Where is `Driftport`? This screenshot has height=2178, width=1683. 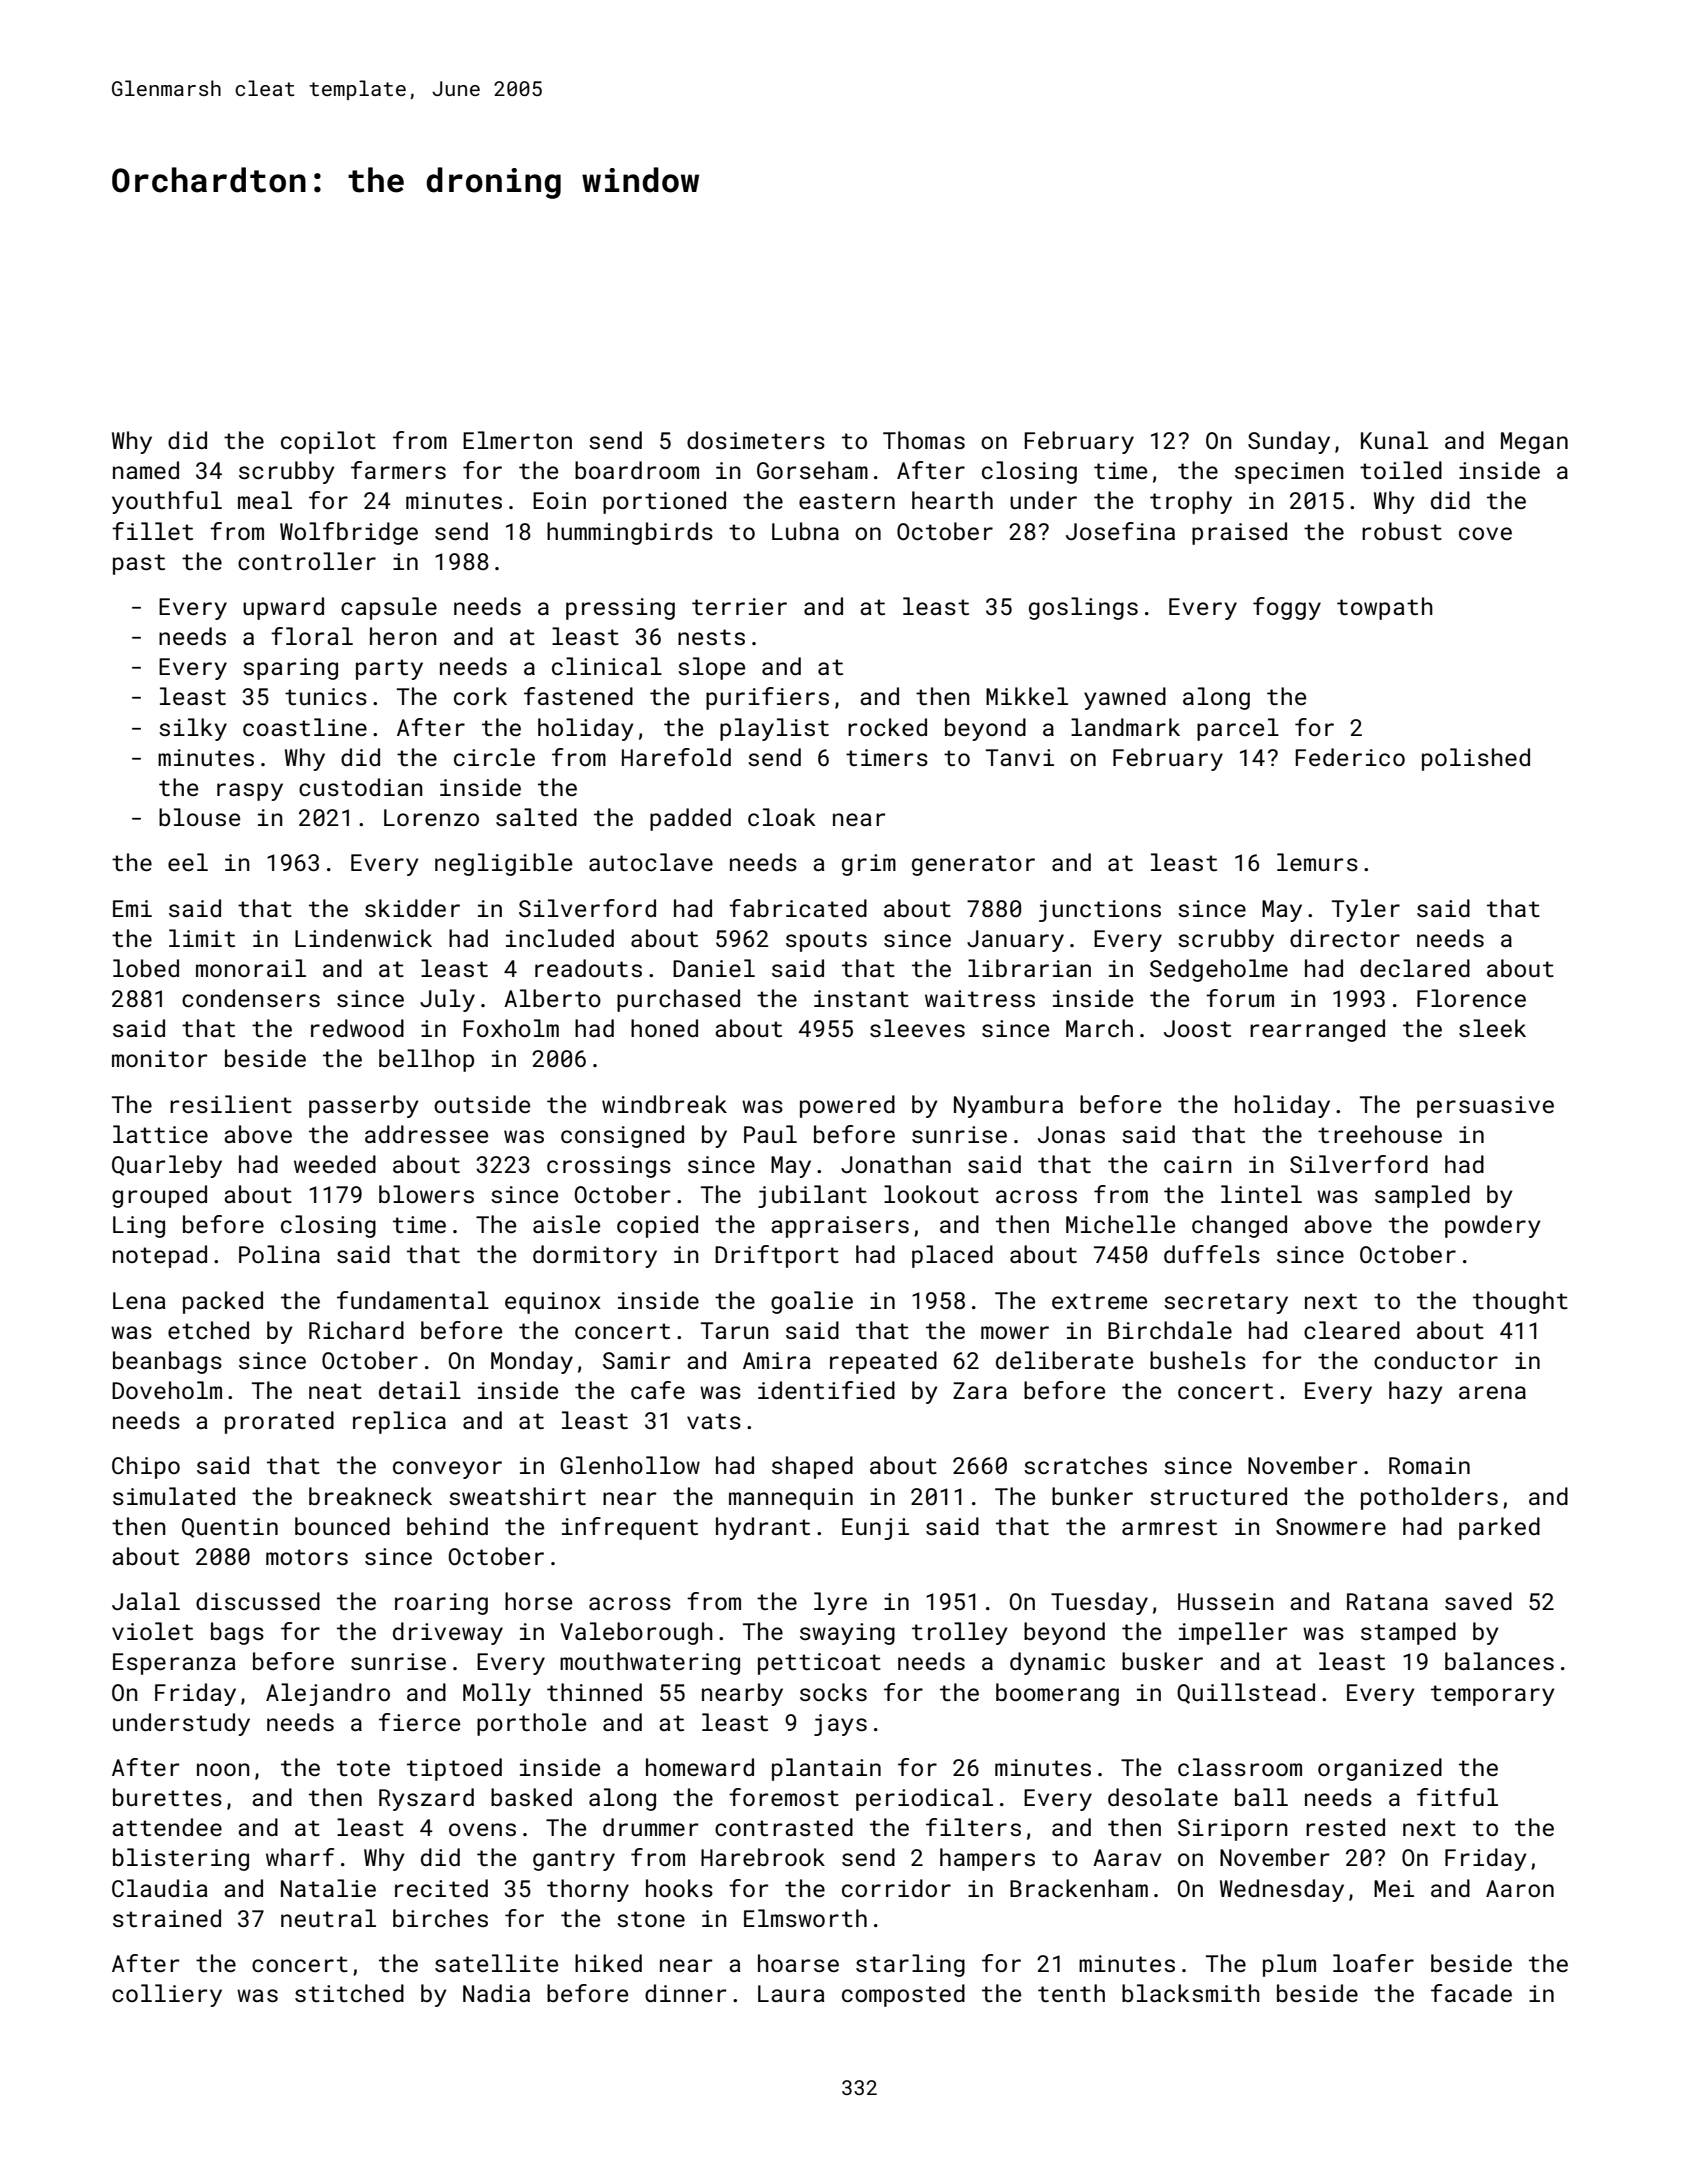
Driftport is located at coordinates (777, 1256).
